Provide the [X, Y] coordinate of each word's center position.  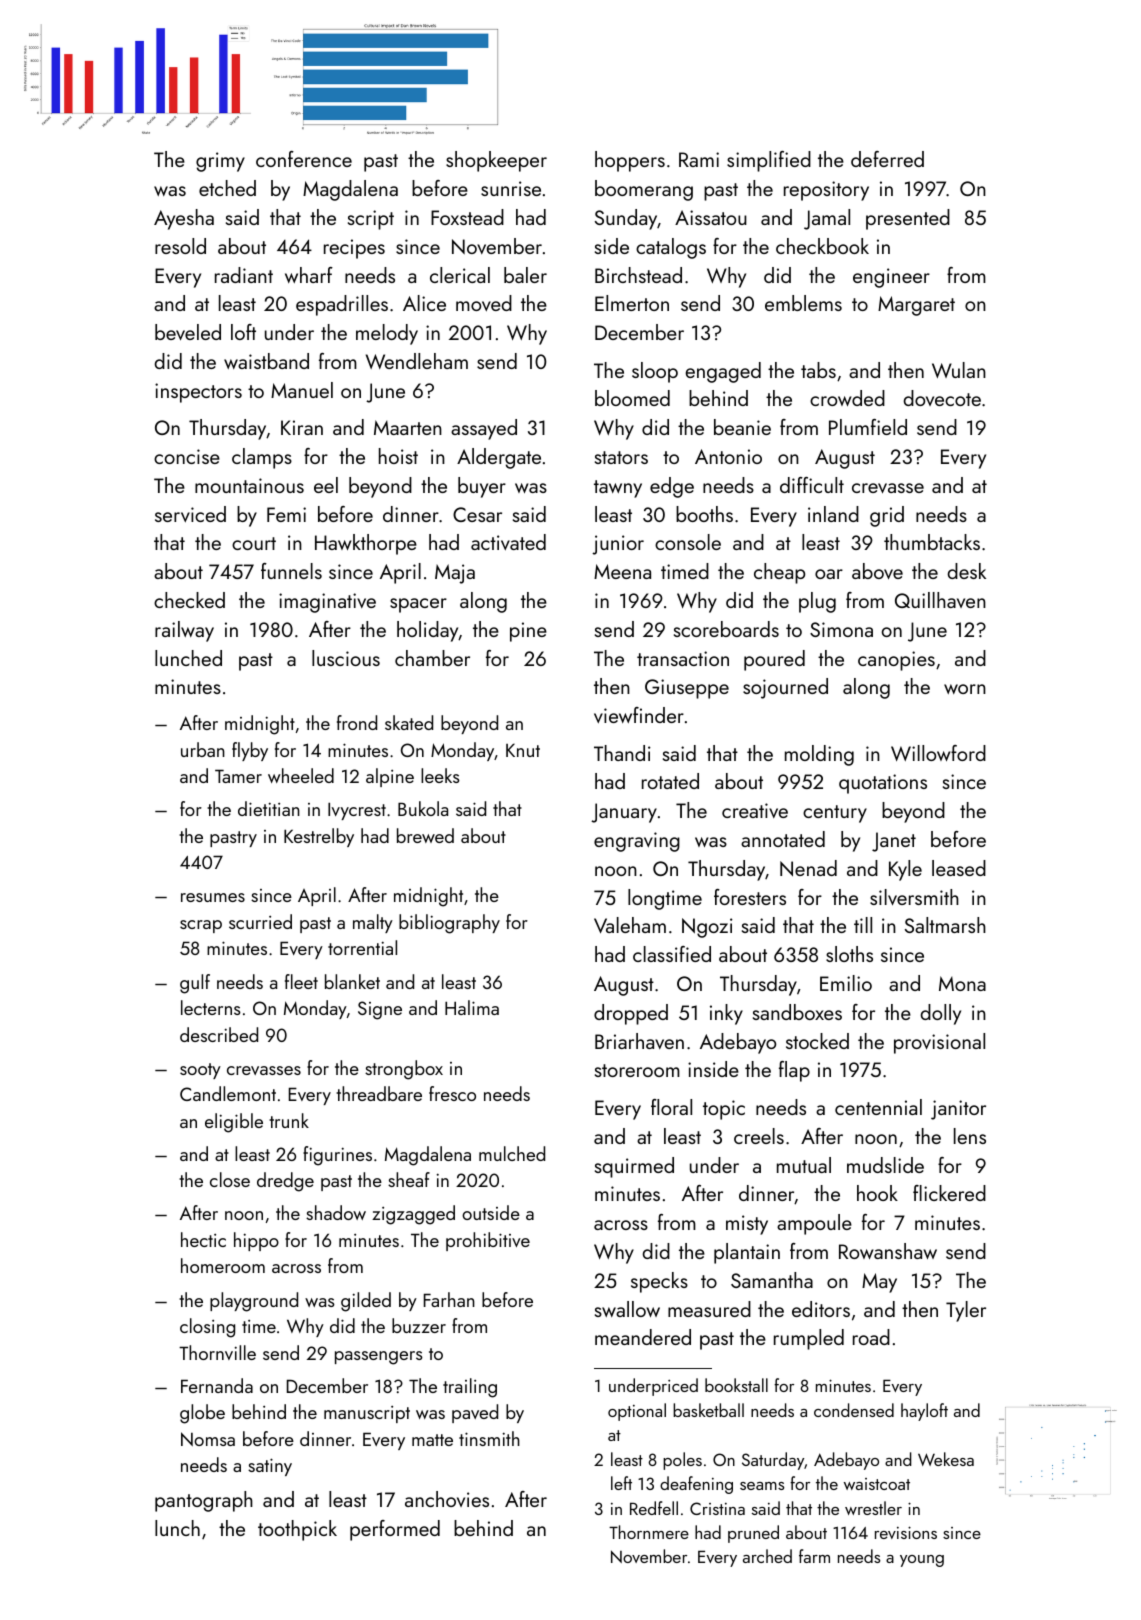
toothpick [297, 1530]
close [230, 1179]
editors [821, 1309]
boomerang [644, 190]
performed [395, 1530]
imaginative [327, 603]
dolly [941, 1014]
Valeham [630, 925]
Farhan [449, 1299]
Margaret [916, 306]
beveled [188, 332]
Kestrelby [319, 837]
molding [819, 755]
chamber [432, 658]
